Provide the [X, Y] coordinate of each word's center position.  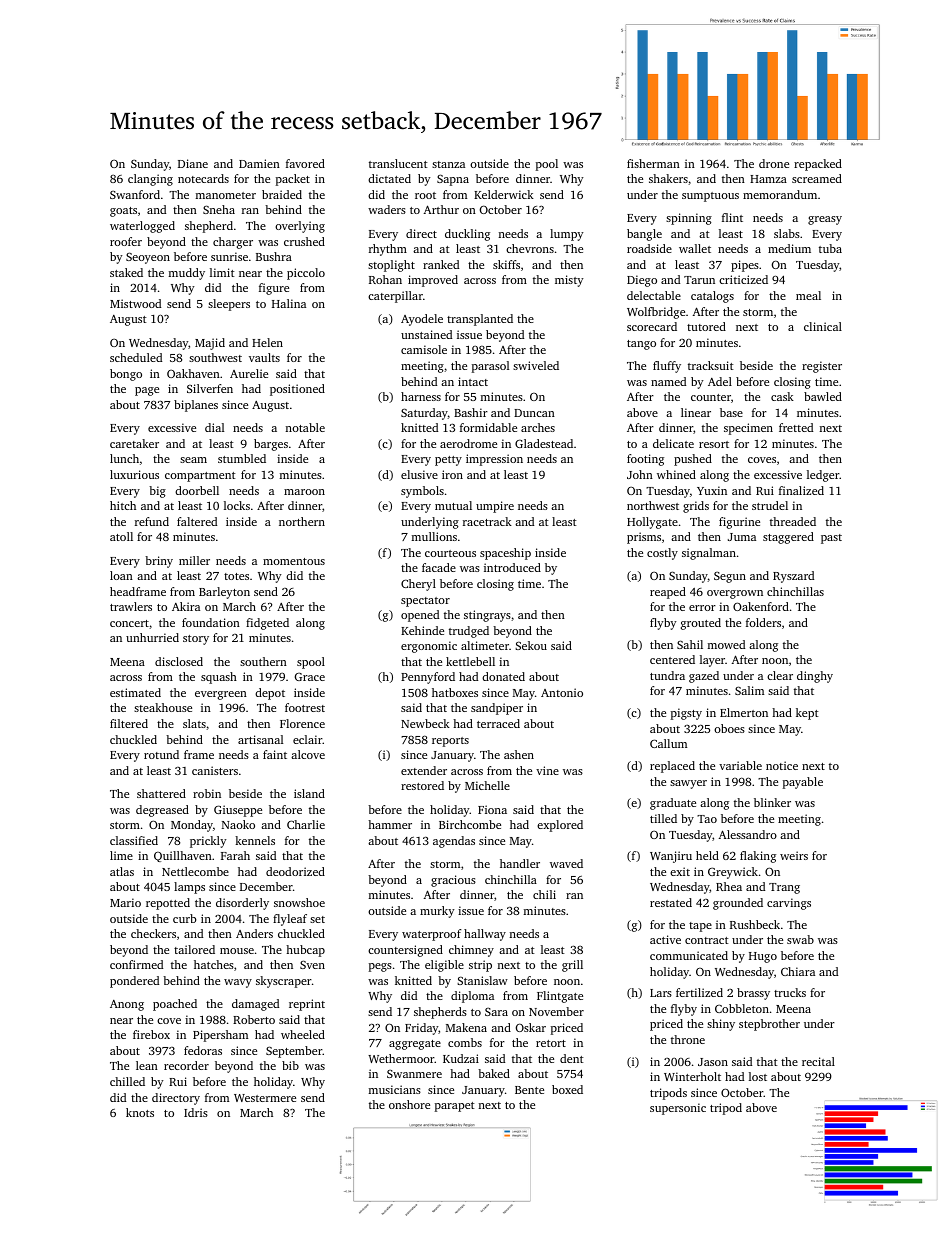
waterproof [431, 935]
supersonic [678, 1109]
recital [818, 1061]
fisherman [653, 163]
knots [140, 1112]
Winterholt [692, 1076]
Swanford [135, 194]
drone [774, 163]
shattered [161, 793]
